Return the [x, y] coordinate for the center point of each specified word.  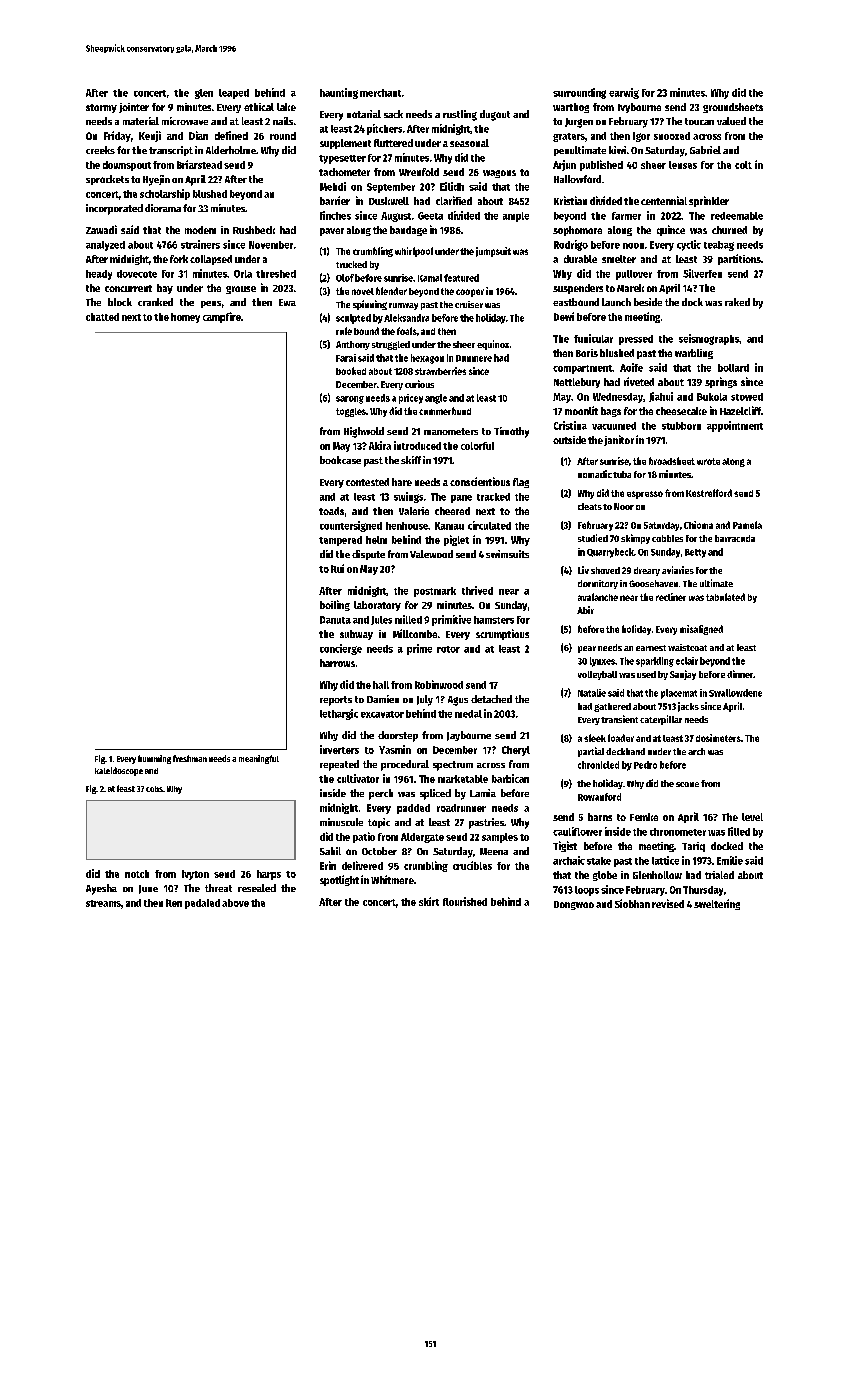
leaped [234, 94]
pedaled [202, 904]
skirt [429, 901]
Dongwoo [574, 905]
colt [743, 165]
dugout [495, 115]
